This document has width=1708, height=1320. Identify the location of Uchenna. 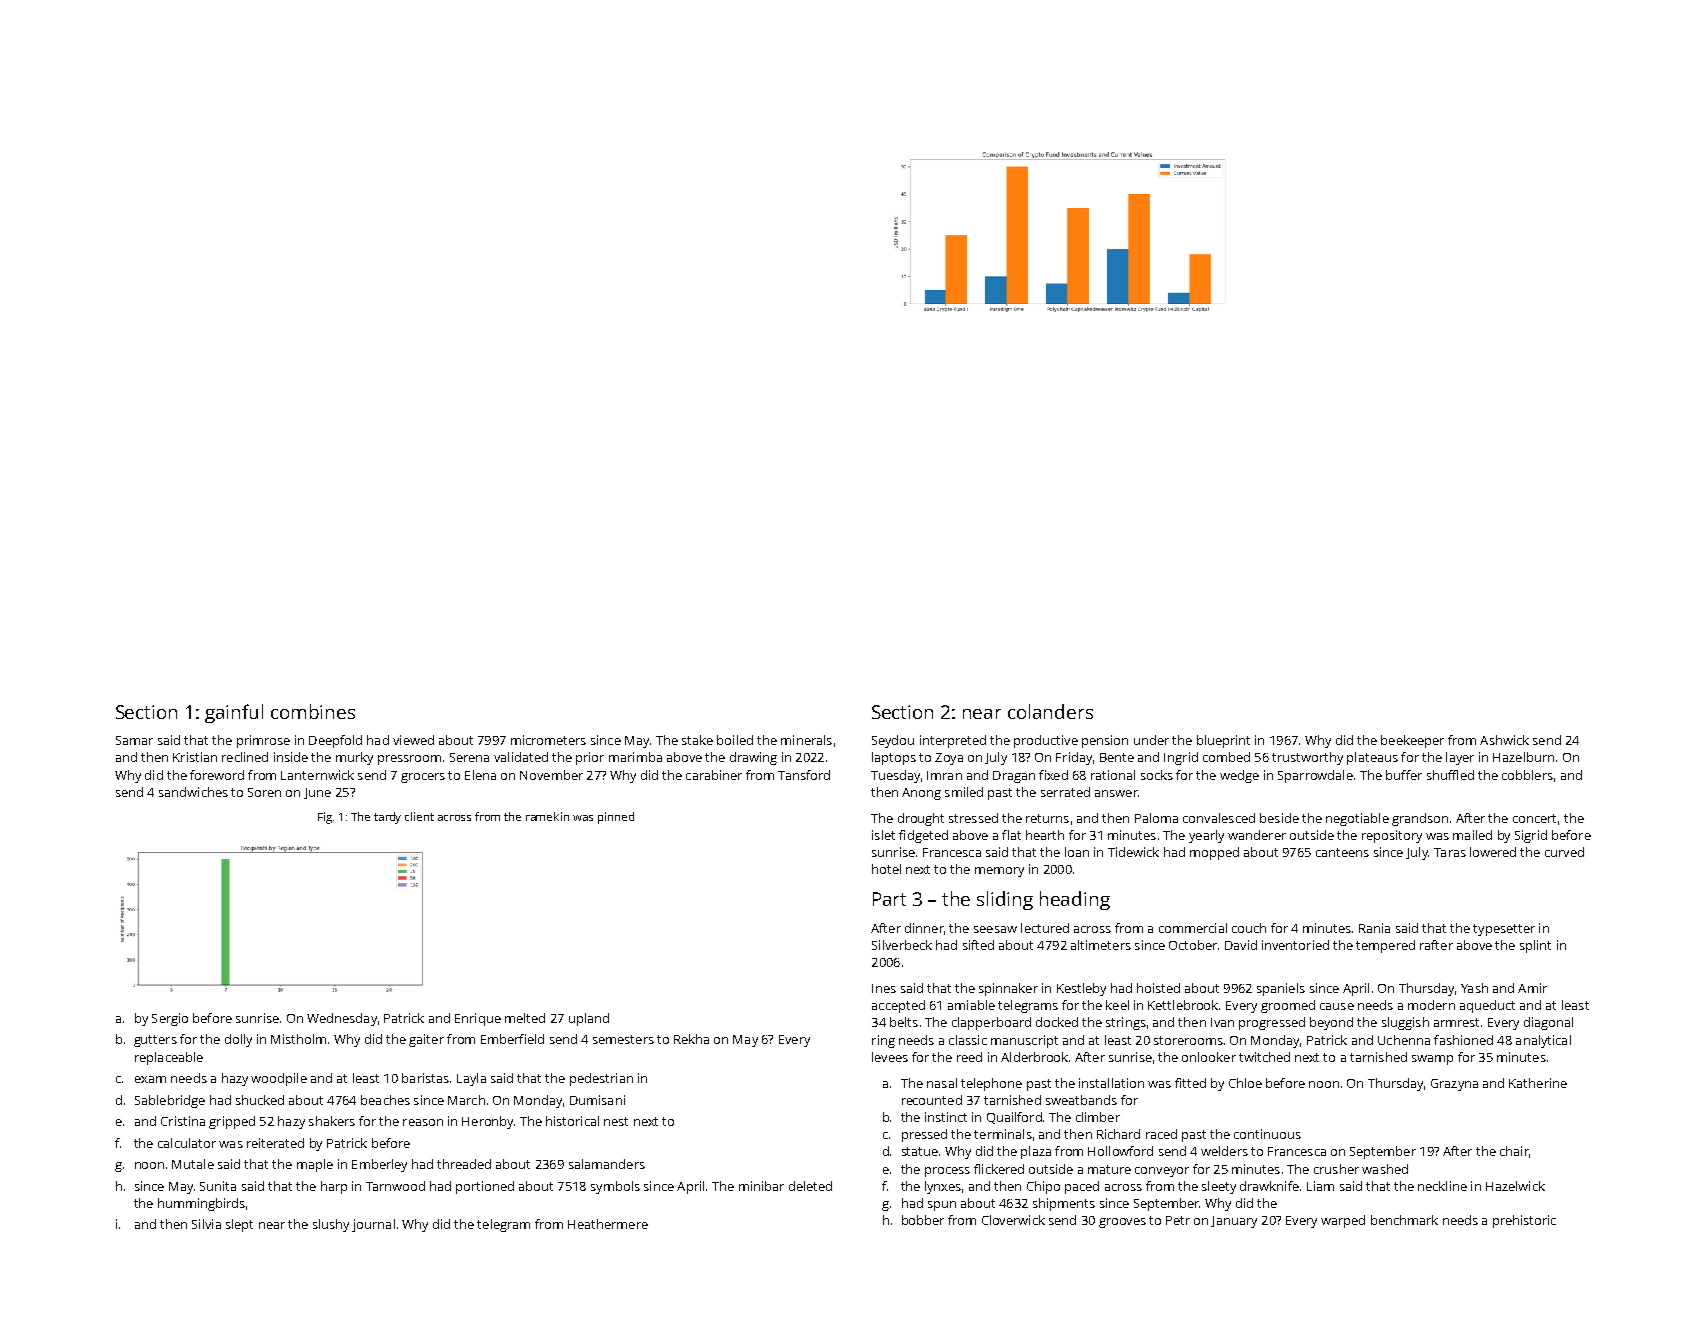
(1404, 1040).
